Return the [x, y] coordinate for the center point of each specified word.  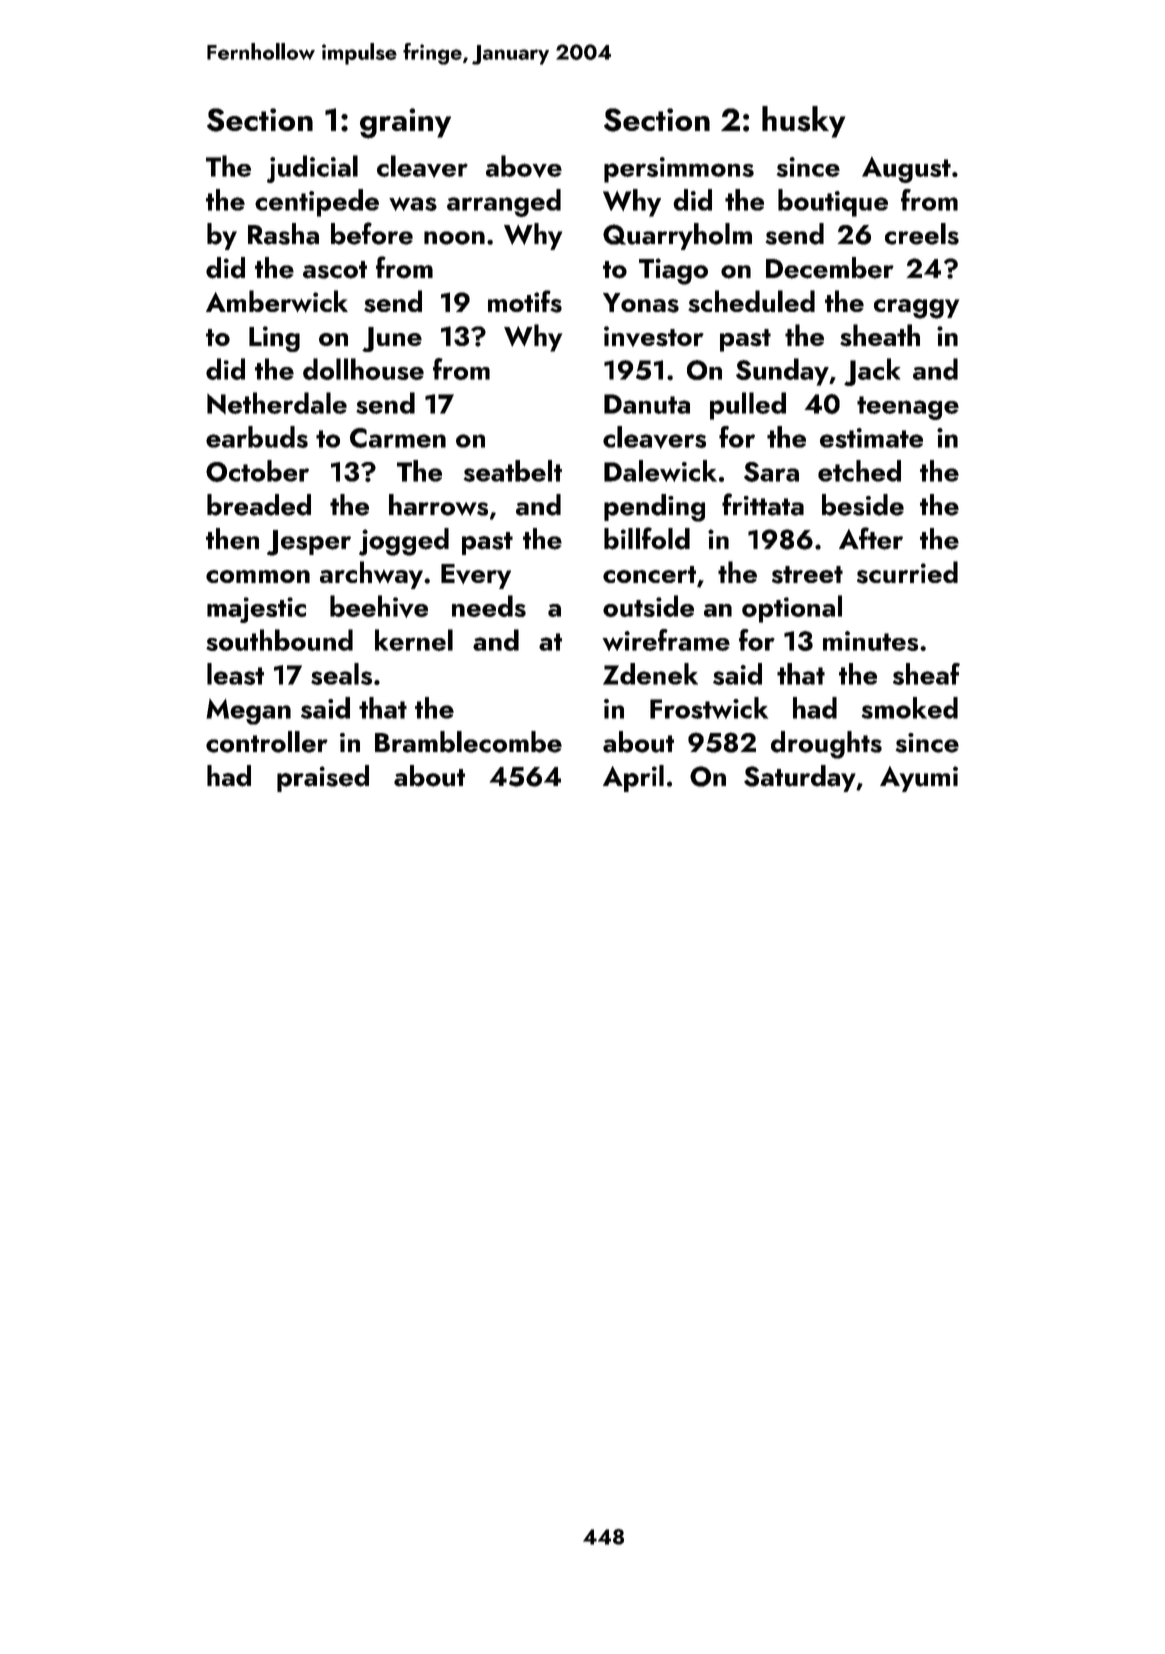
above [524, 166]
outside [648, 606]
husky [803, 122]
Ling [274, 339]
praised [323, 778]
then [232, 539]
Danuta [647, 404]
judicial [312, 169]
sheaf [926, 674]
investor [654, 336]
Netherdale [277, 403]
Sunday [782, 372]
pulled [748, 406]
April [633, 778]
